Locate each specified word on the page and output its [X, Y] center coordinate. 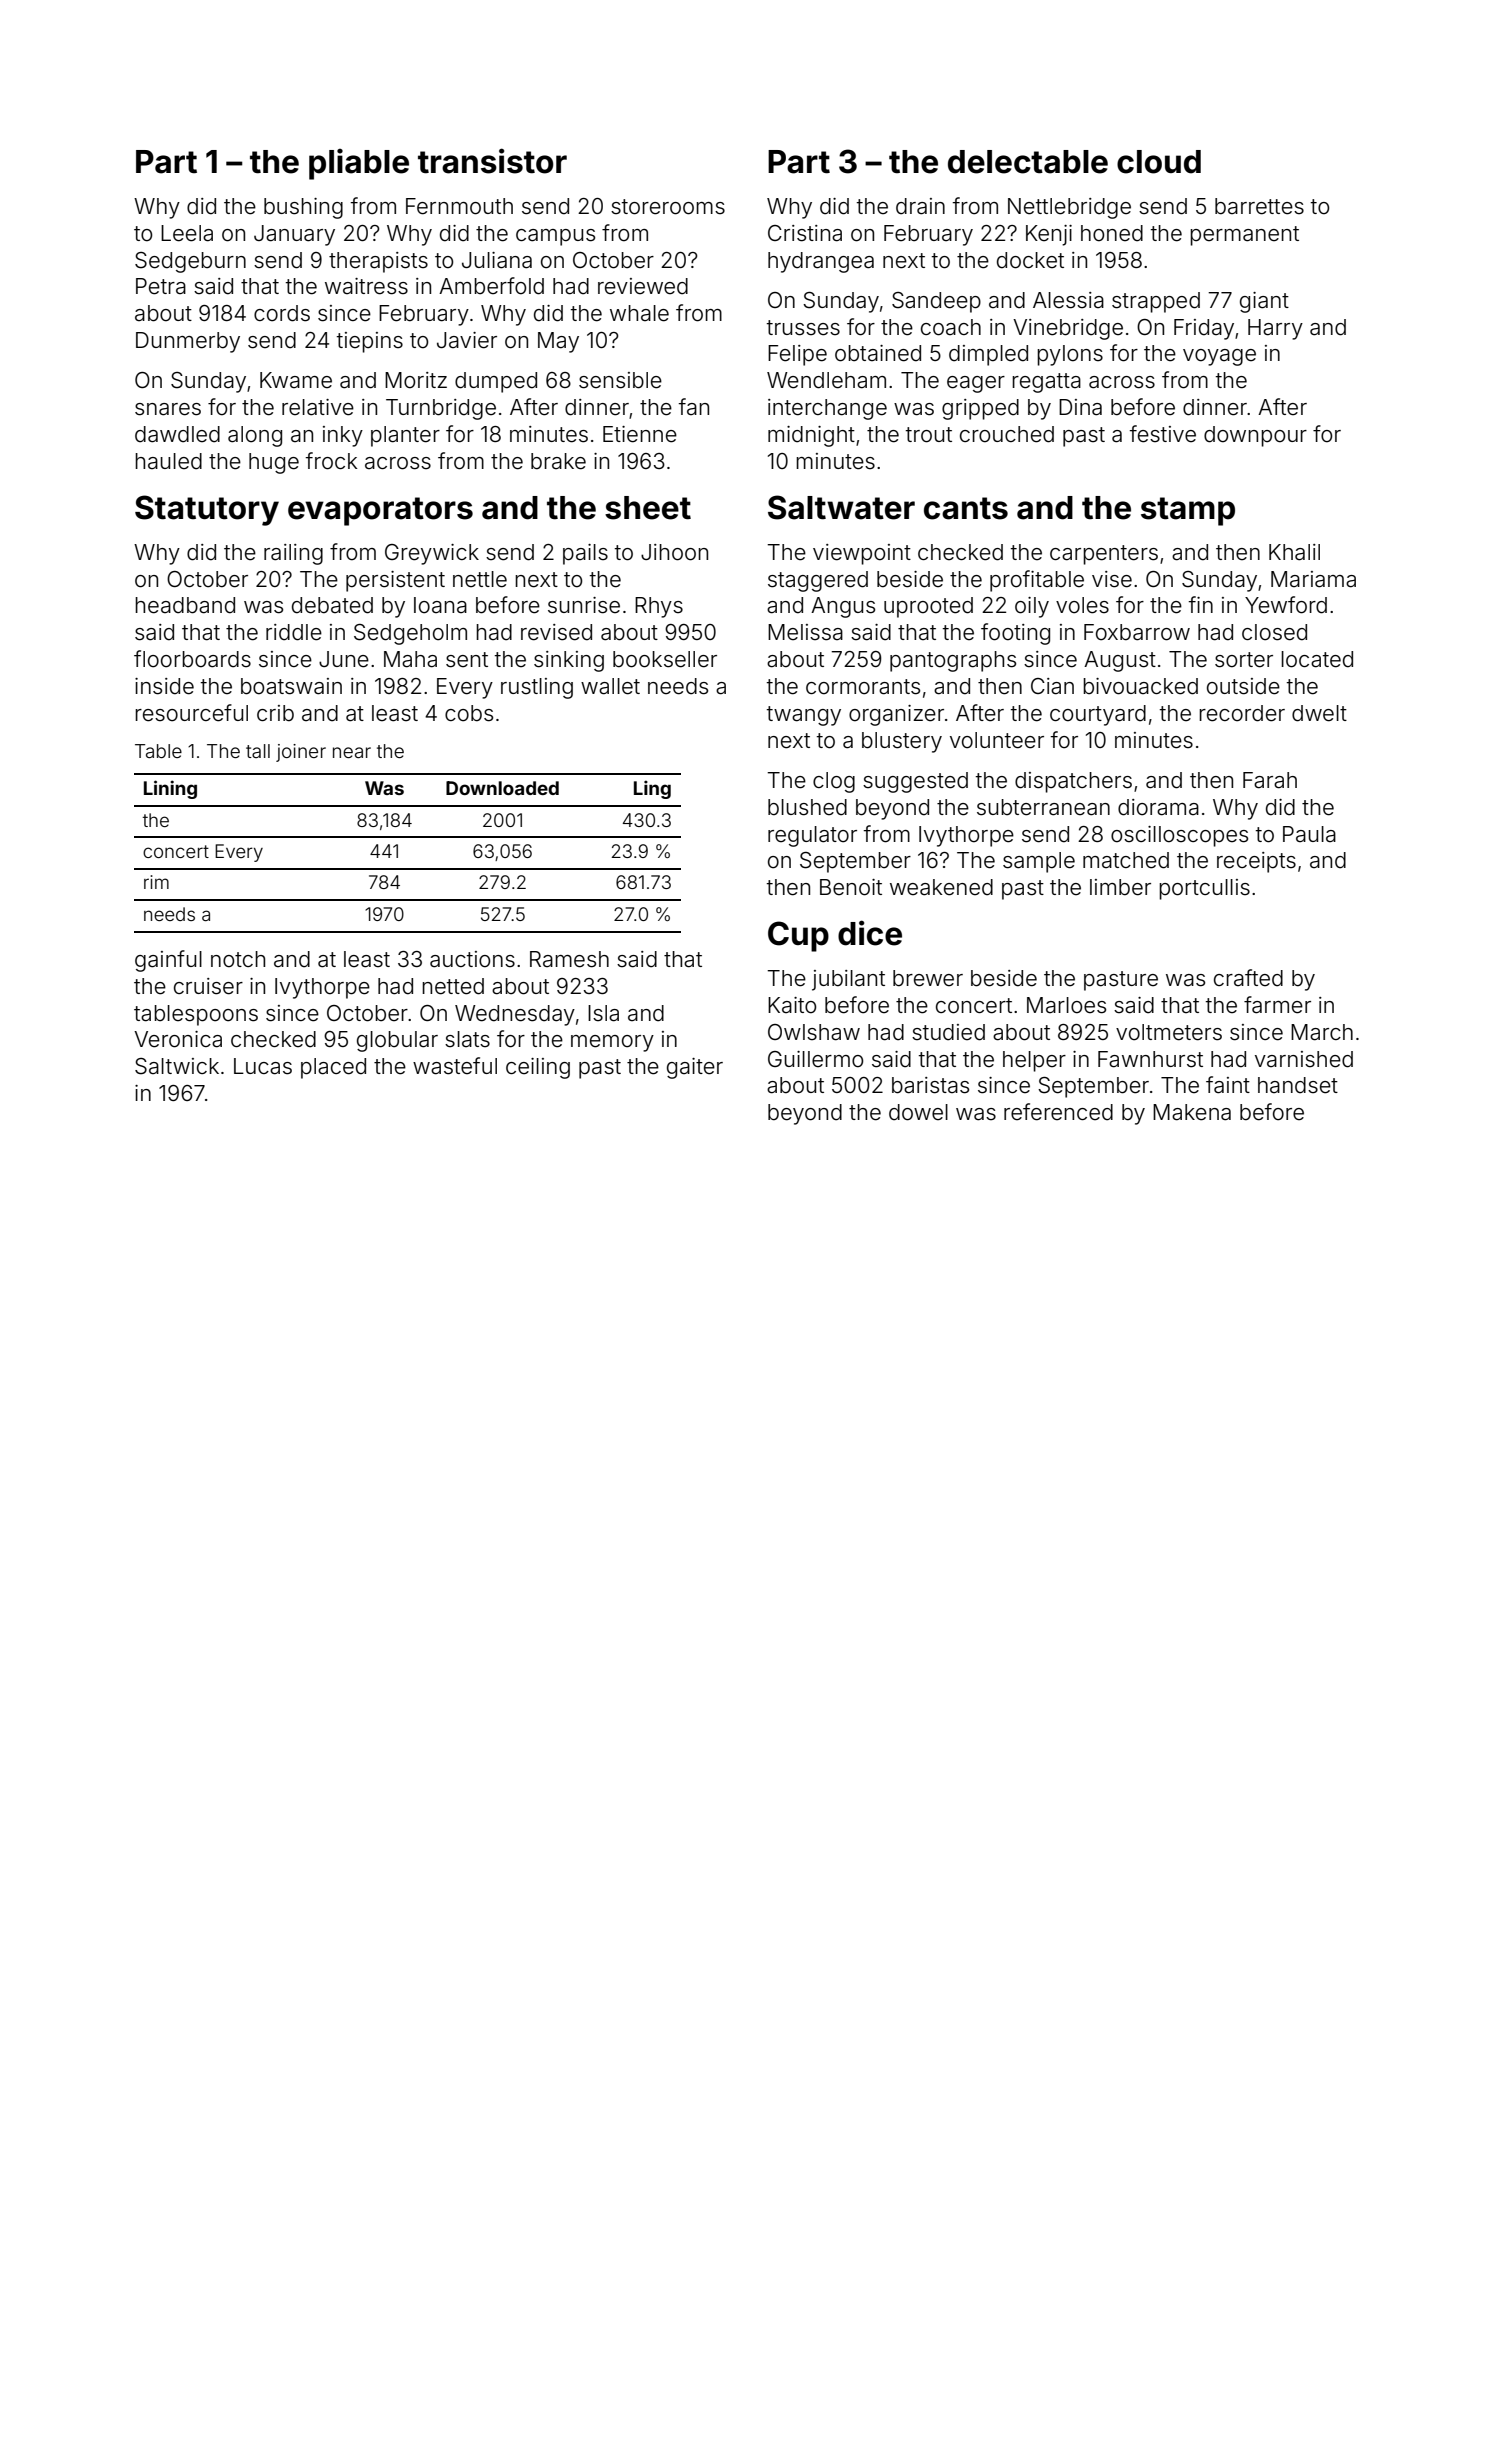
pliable [359, 164]
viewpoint [862, 554]
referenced [1058, 1112]
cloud [1159, 162]
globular [397, 1041]
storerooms [668, 207]
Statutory [207, 510]
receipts [1256, 862]
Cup [798, 936]
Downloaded [502, 788]
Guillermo [815, 1059]
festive [1163, 434]
